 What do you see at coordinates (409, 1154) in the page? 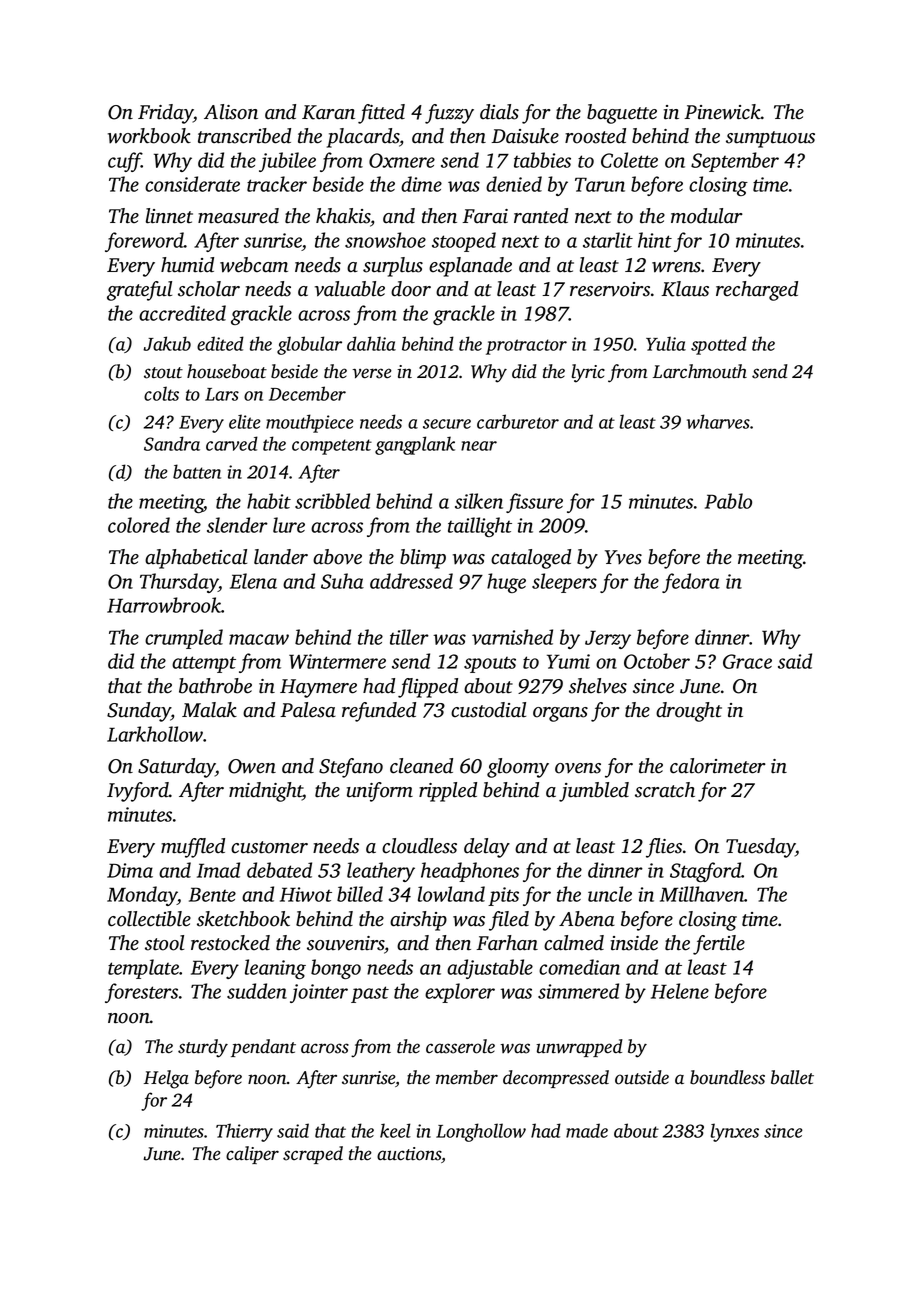
I see `auctions` at bounding box center [409, 1154].
